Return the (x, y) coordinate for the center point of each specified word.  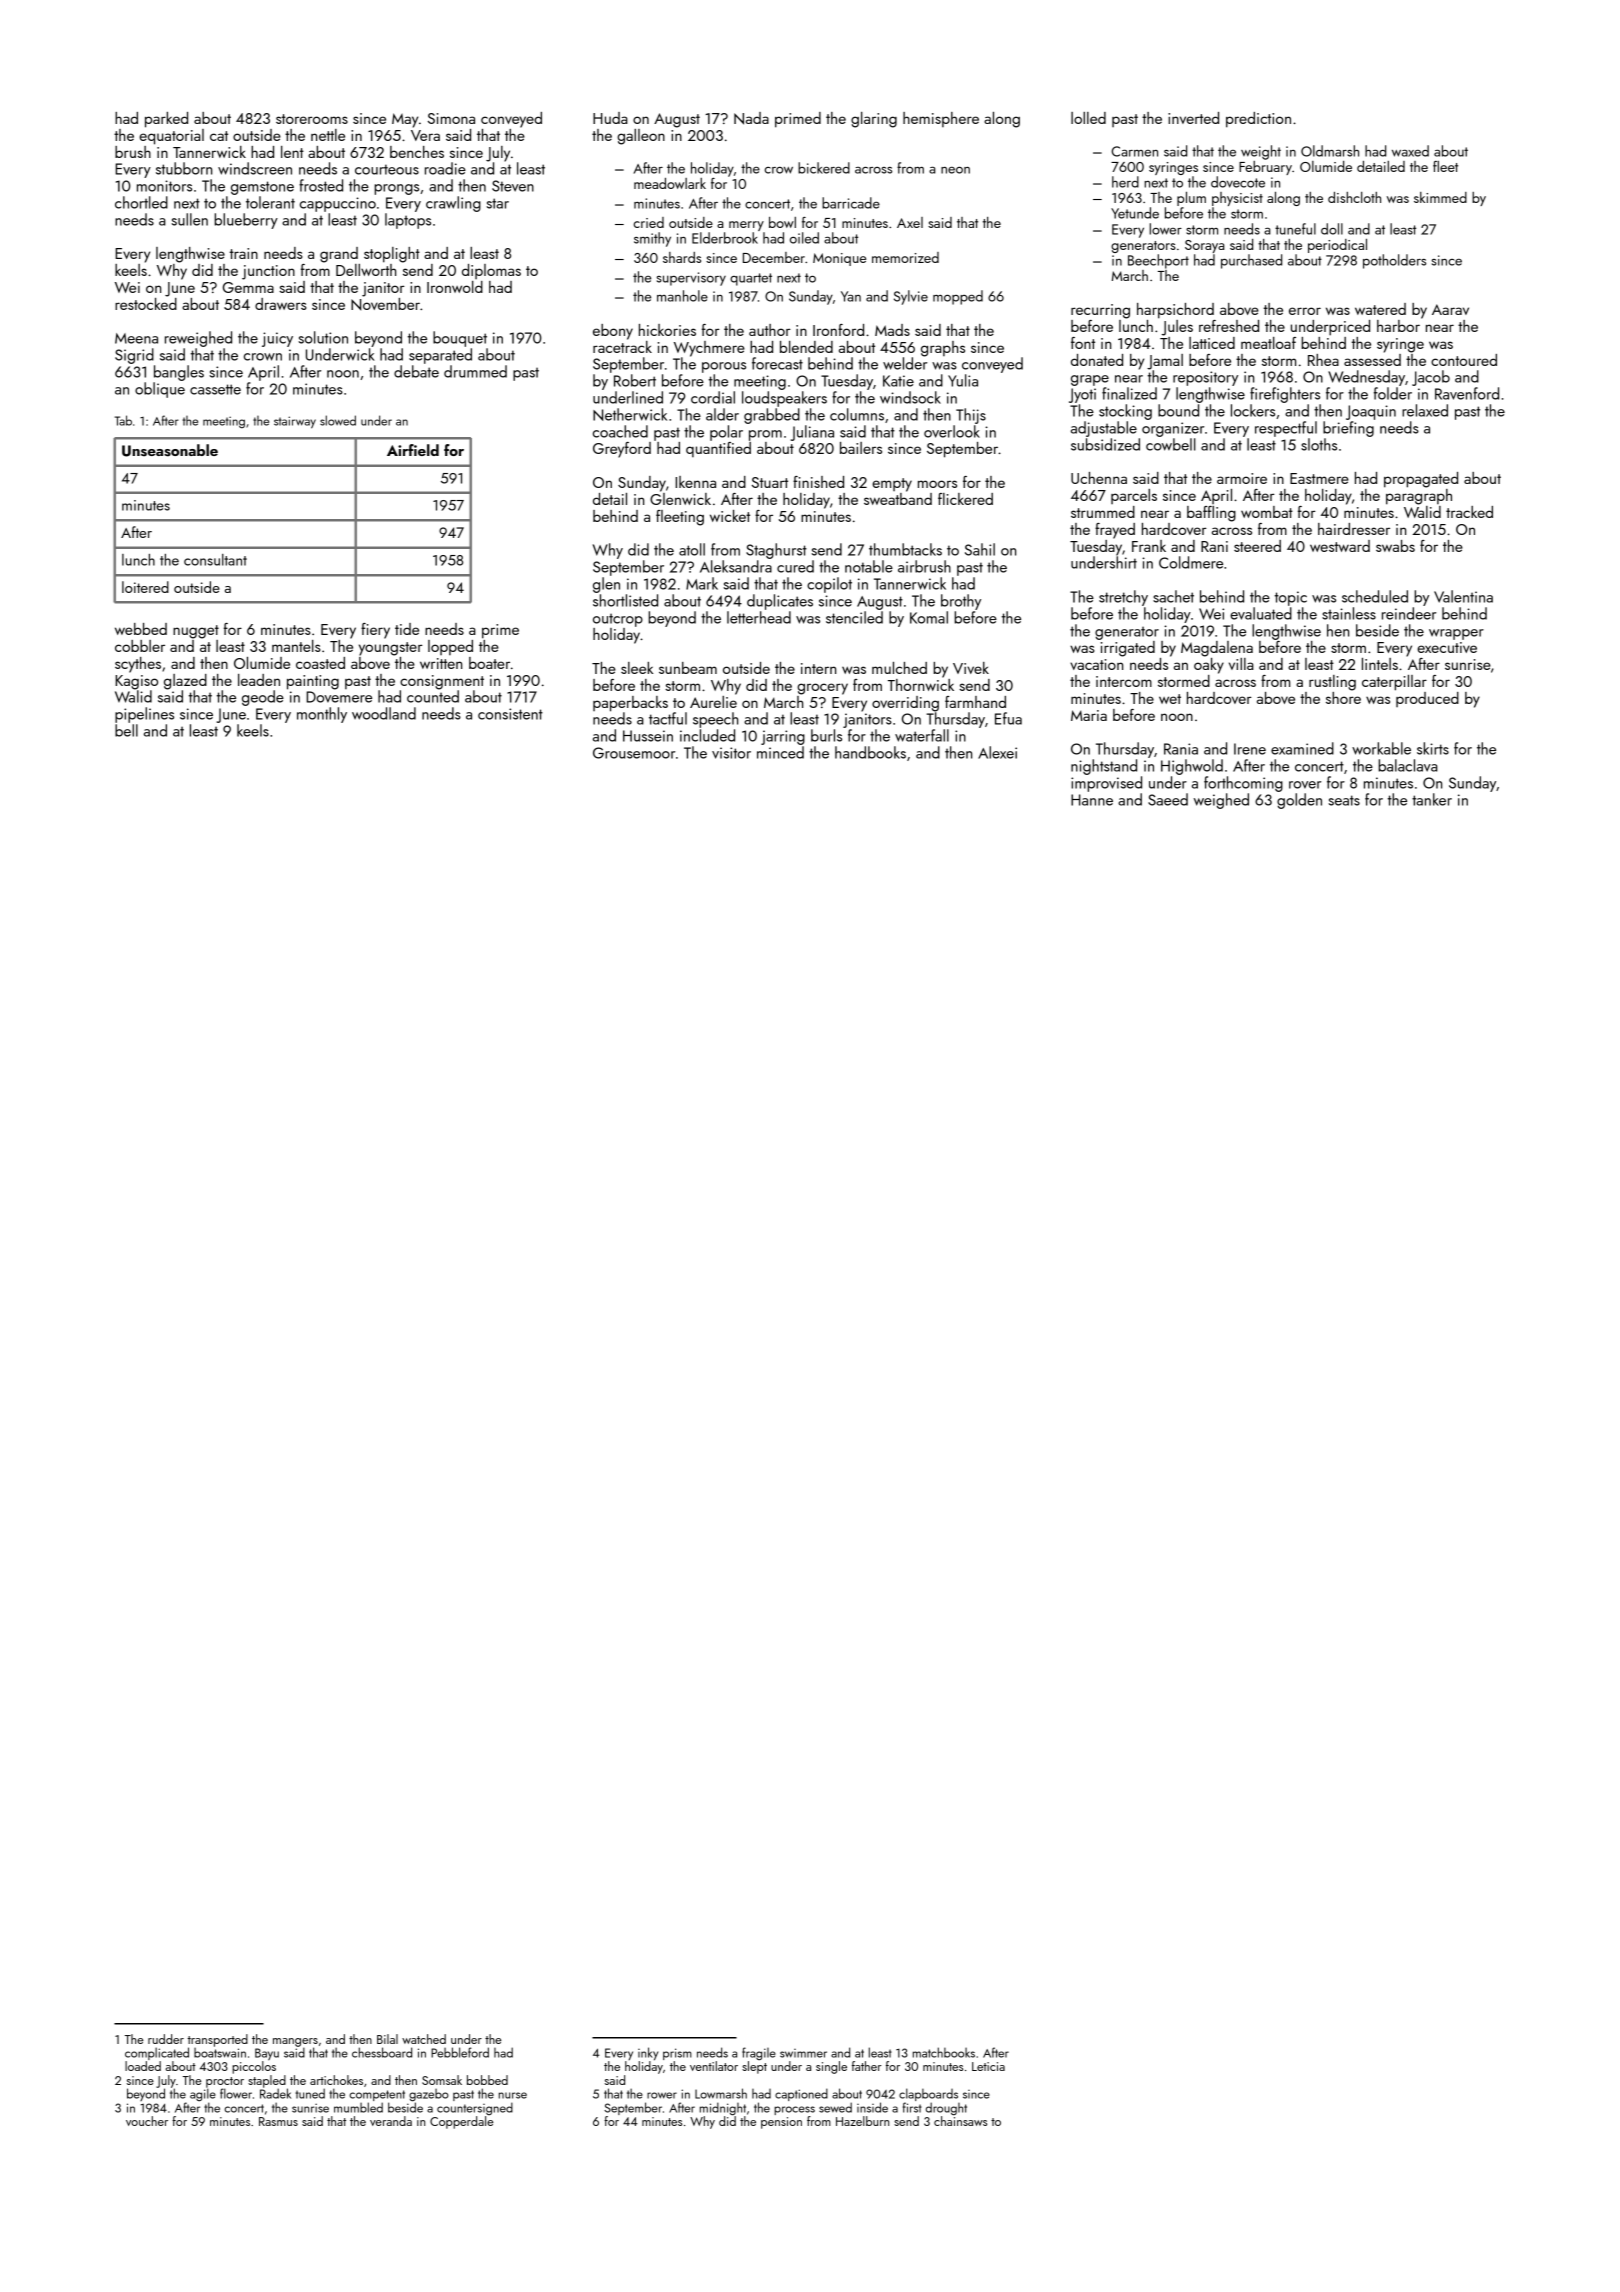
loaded (143, 2066)
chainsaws (960, 2121)
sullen (190, 219)
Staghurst (776, 551)
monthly (322, 715)
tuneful (1295, 229)
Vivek (971, 668)
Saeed (1168, 799)
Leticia (988, 2066)
